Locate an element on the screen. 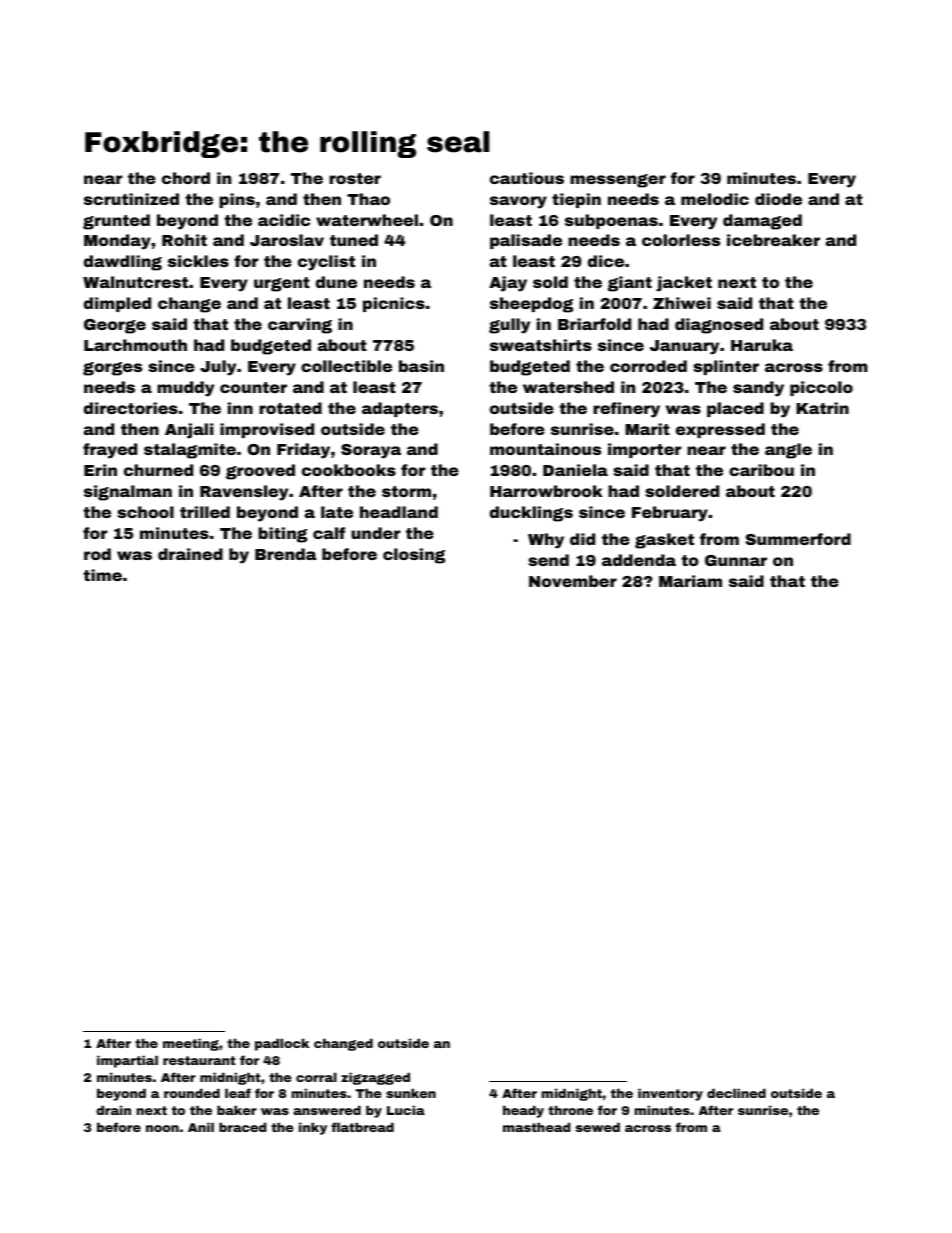  splinter is located at coordinates (726, 367).
